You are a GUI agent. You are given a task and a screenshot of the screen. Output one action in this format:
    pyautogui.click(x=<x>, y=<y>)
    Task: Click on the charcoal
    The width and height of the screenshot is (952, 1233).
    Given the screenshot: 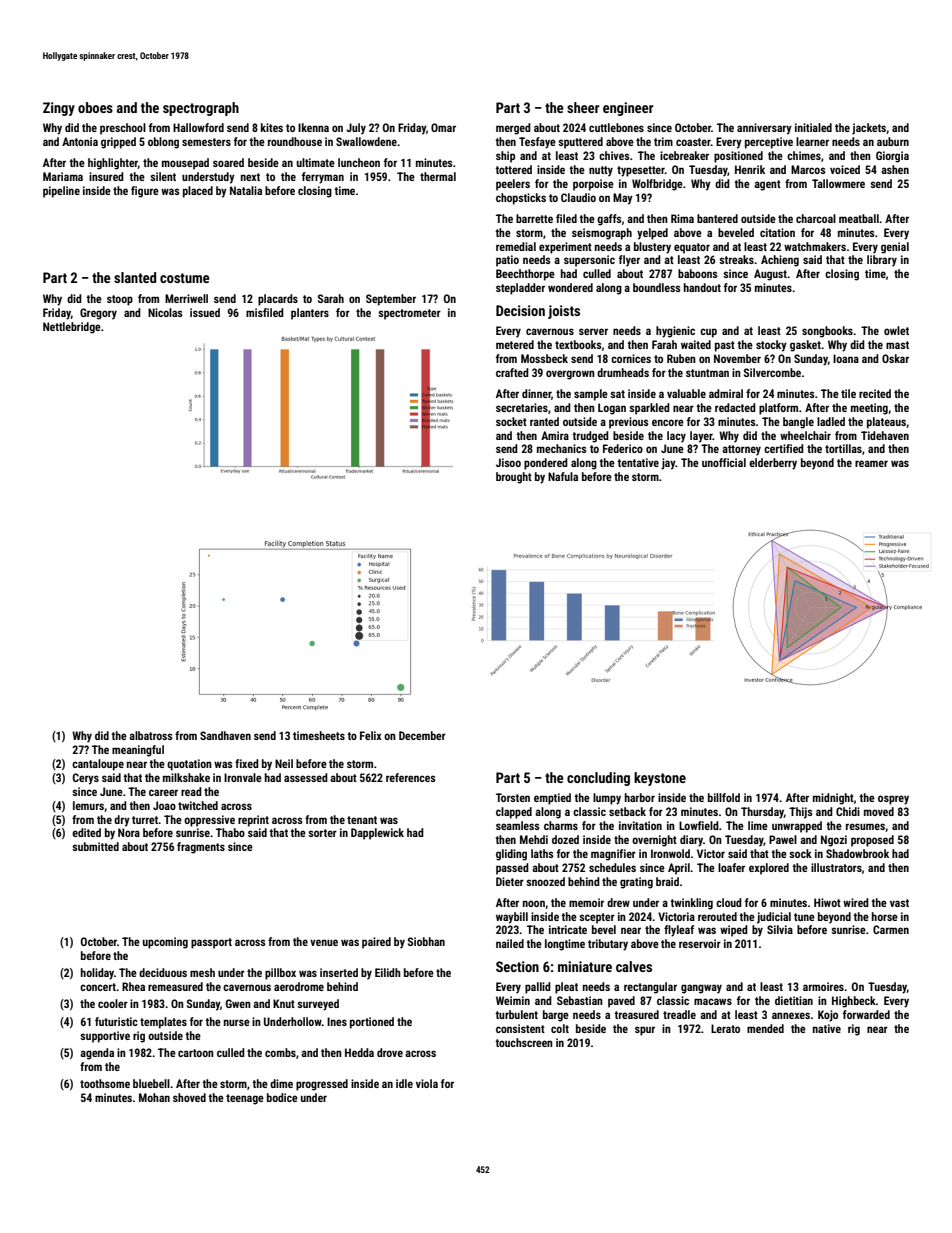 What is the action you would take?
    pyautogui.click(x=816, y=218)
